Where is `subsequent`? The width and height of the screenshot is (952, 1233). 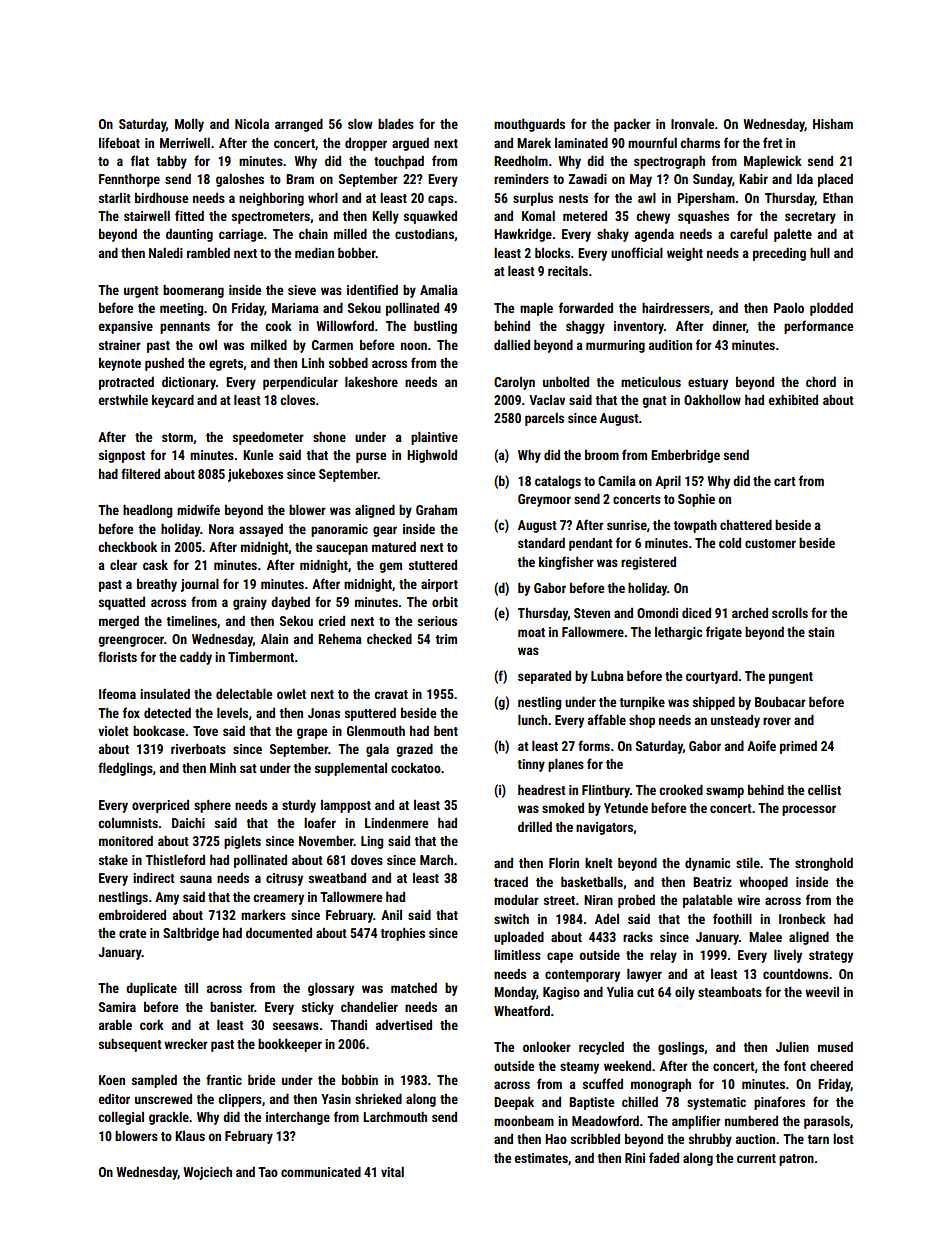
subsequent is located at coordinates (130, 1045).
